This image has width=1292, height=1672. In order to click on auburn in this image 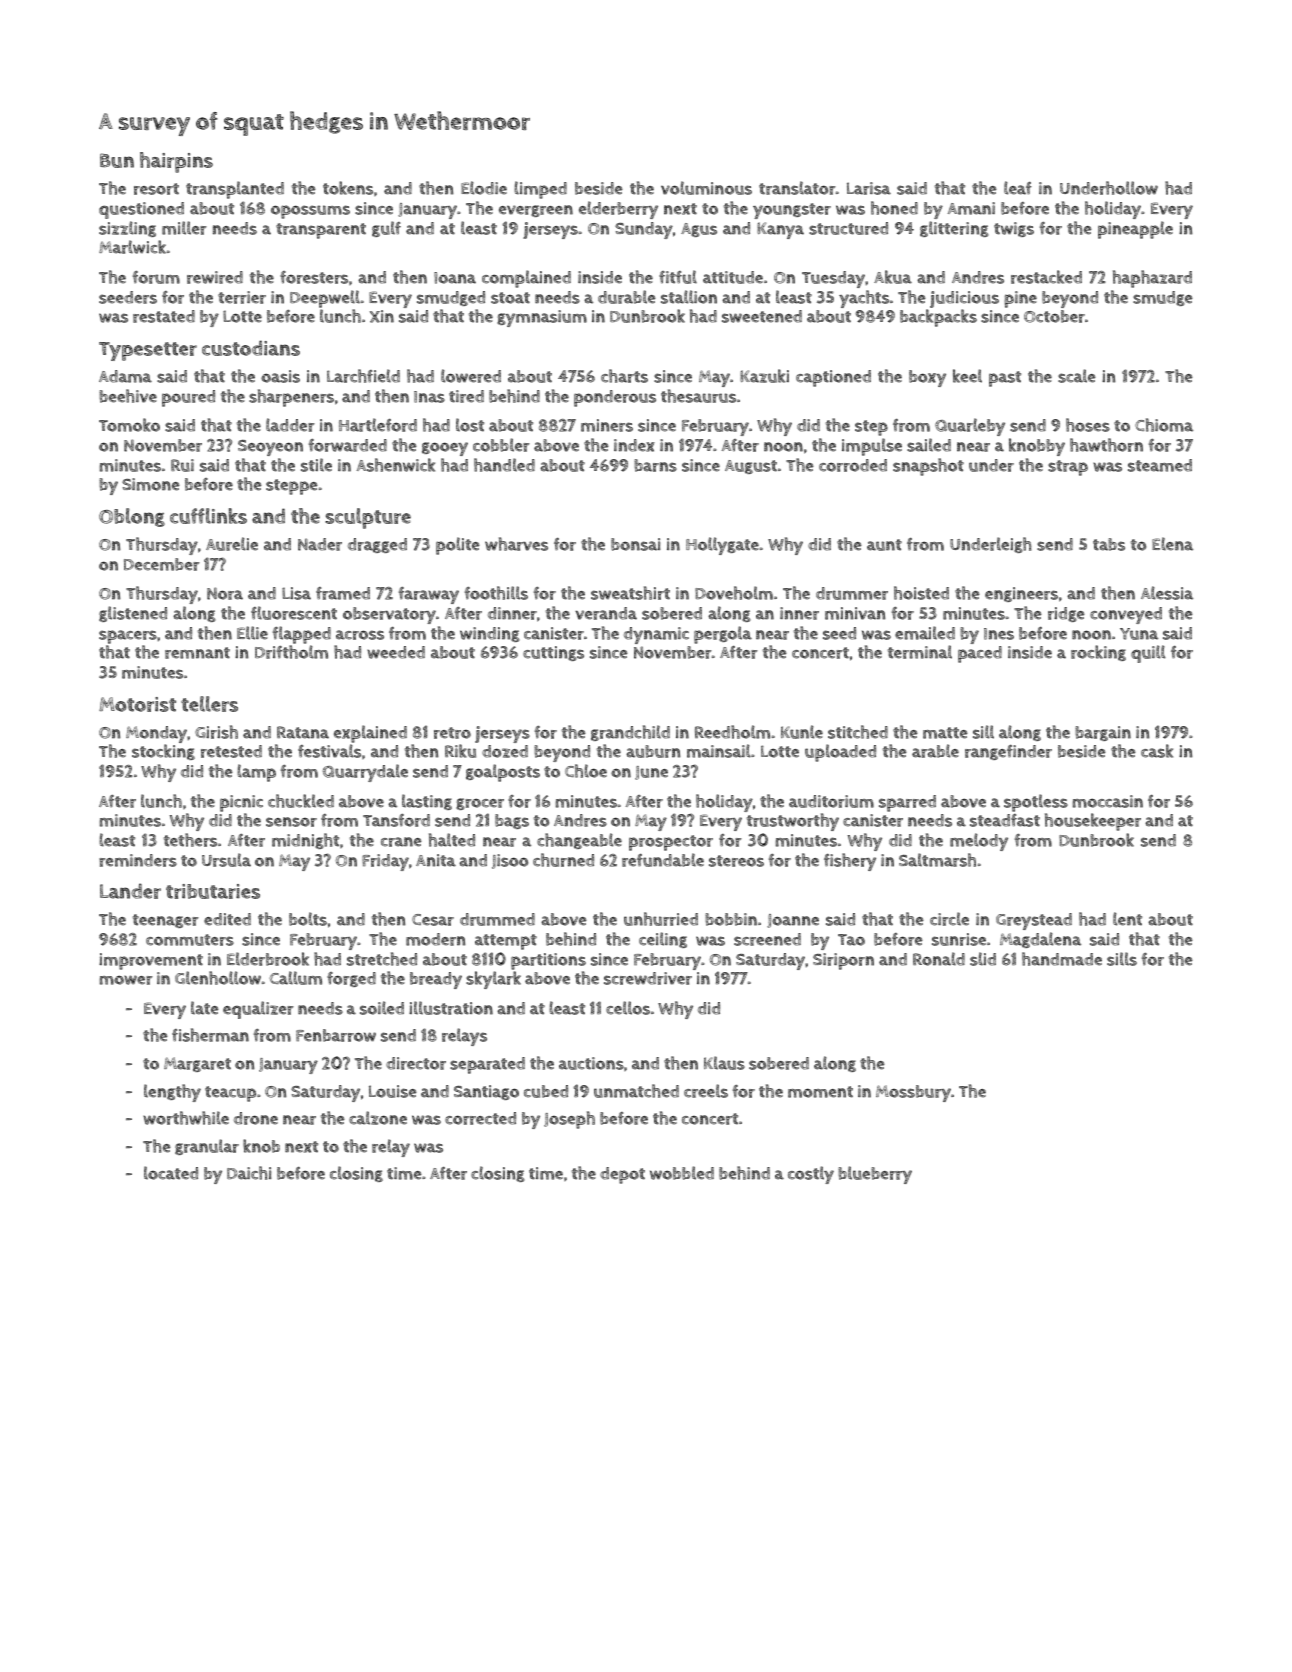, I will do `click(653, 751)`.
